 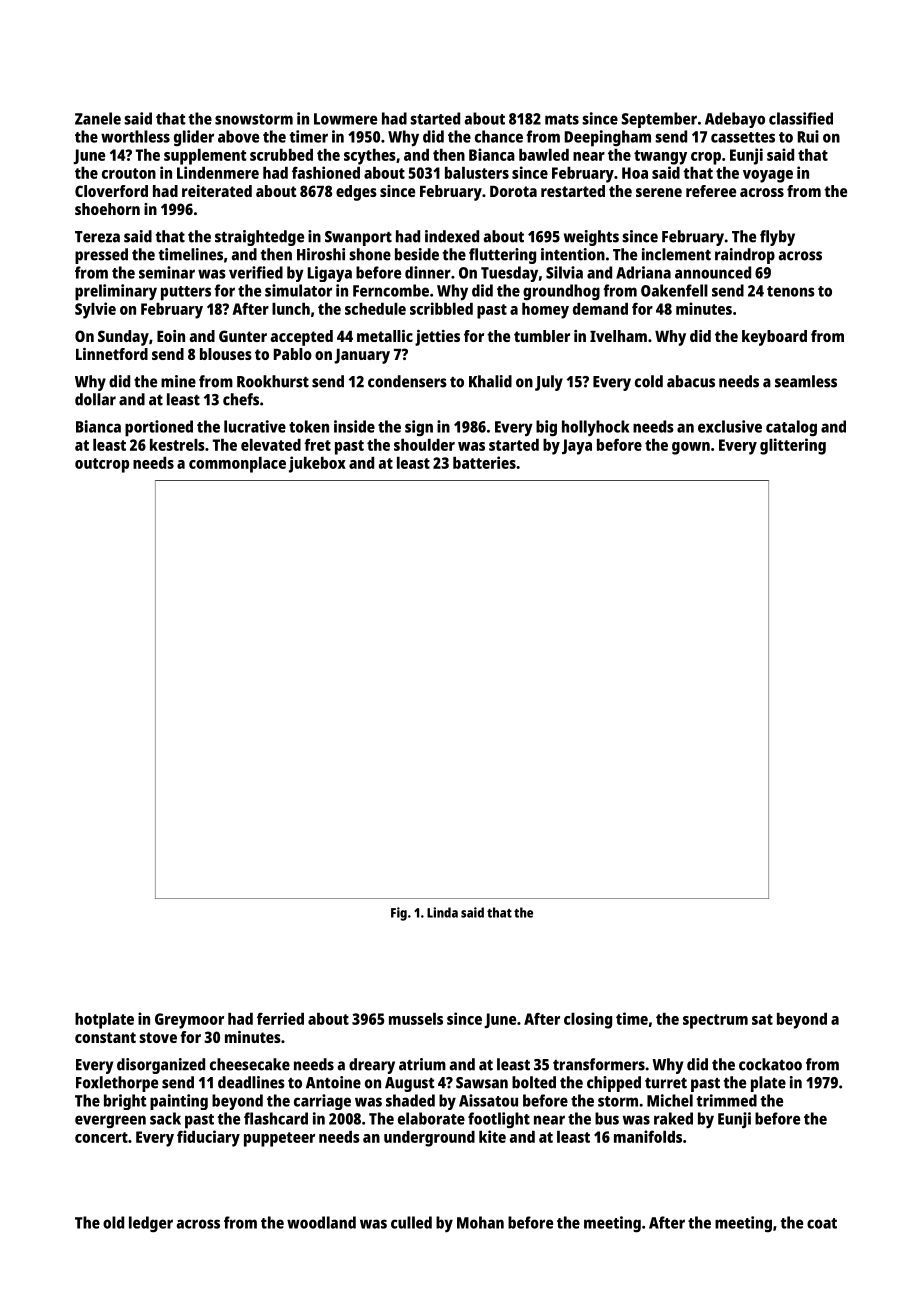 I want to click on fiduciary, so click(x=208, y=1138).
